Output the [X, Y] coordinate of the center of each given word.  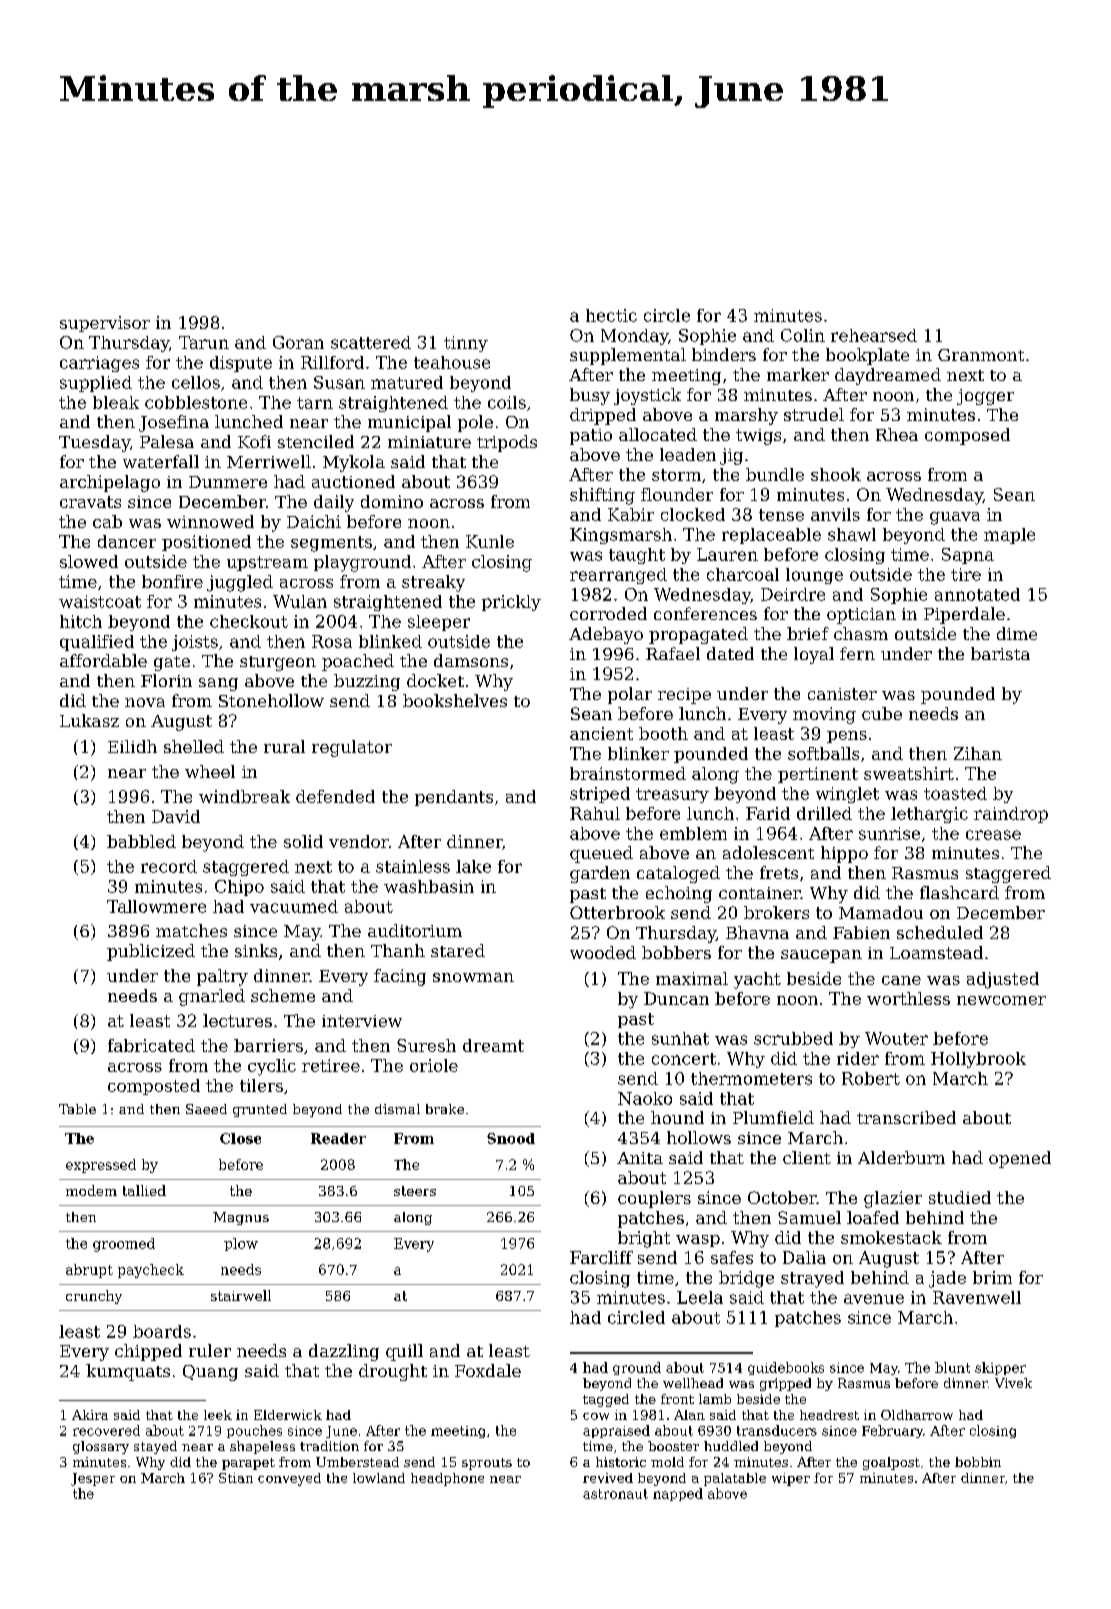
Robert [871, 1078]
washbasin [429, 886]
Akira [90, 1415]
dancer [127, 541]
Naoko [645, 1098]
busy [590, 396]
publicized [151, 952]
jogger [985, 397]
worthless [908, 998]
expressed [101, 1166]
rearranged [618, 576]
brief [808, 633]
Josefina [174, 423]
